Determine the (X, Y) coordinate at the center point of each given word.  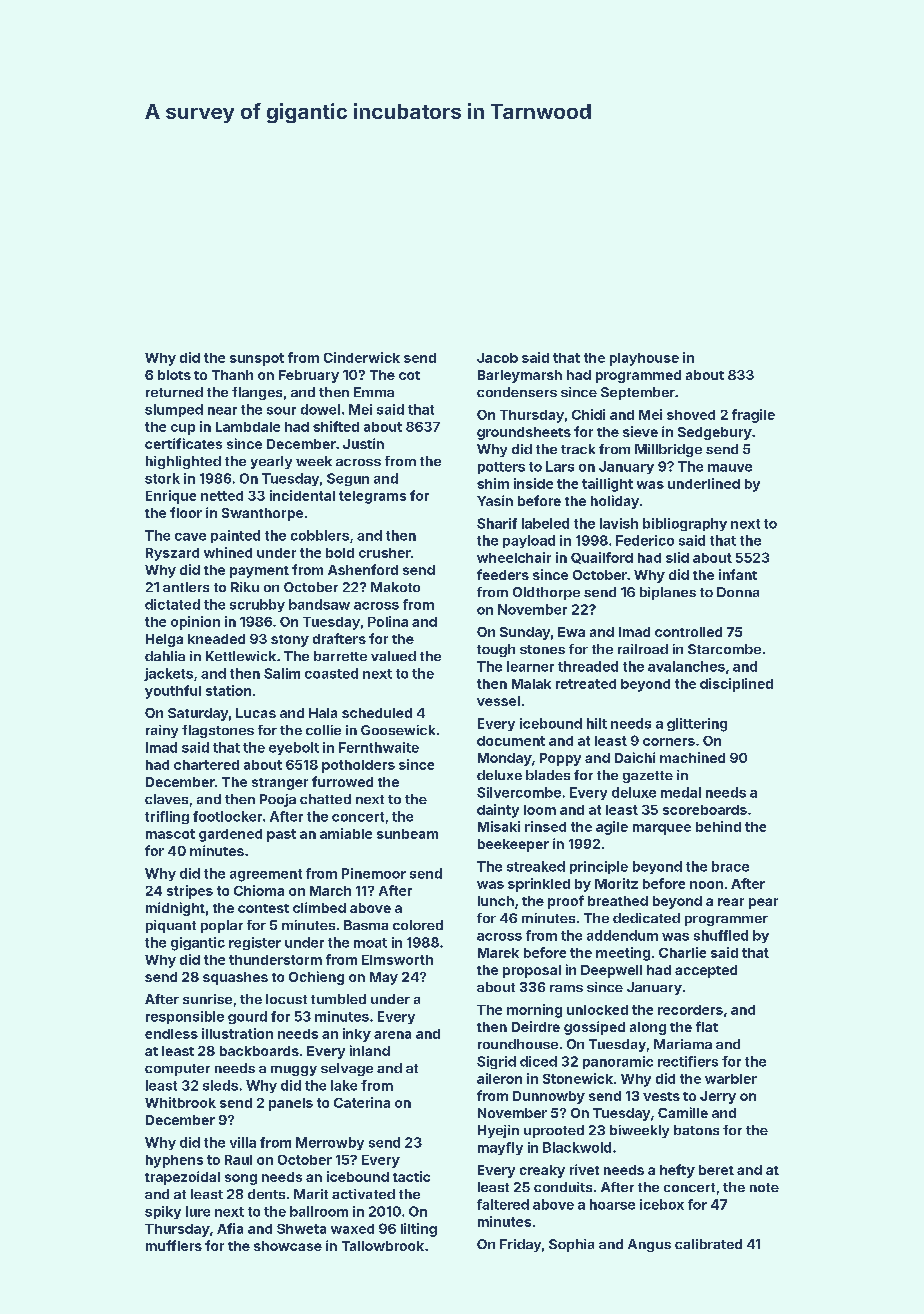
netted (222, 496)
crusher (385, 553)
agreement (266, 875)
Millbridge (668, 450)
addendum (622, 935)
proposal (532, 971)
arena (392, 1035)
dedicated (646, 918)
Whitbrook (180, 1102)
